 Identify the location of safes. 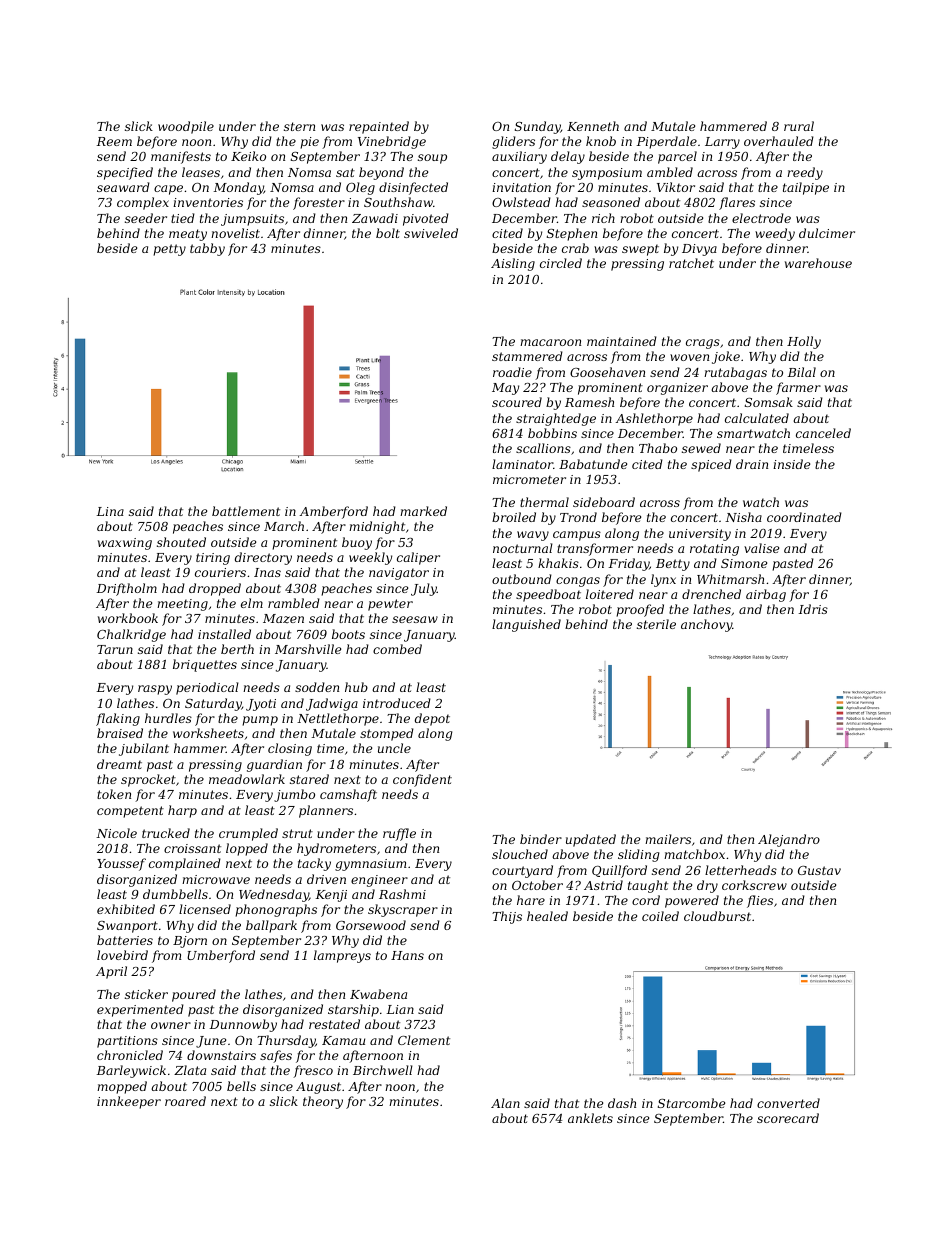
(276, 1056).
